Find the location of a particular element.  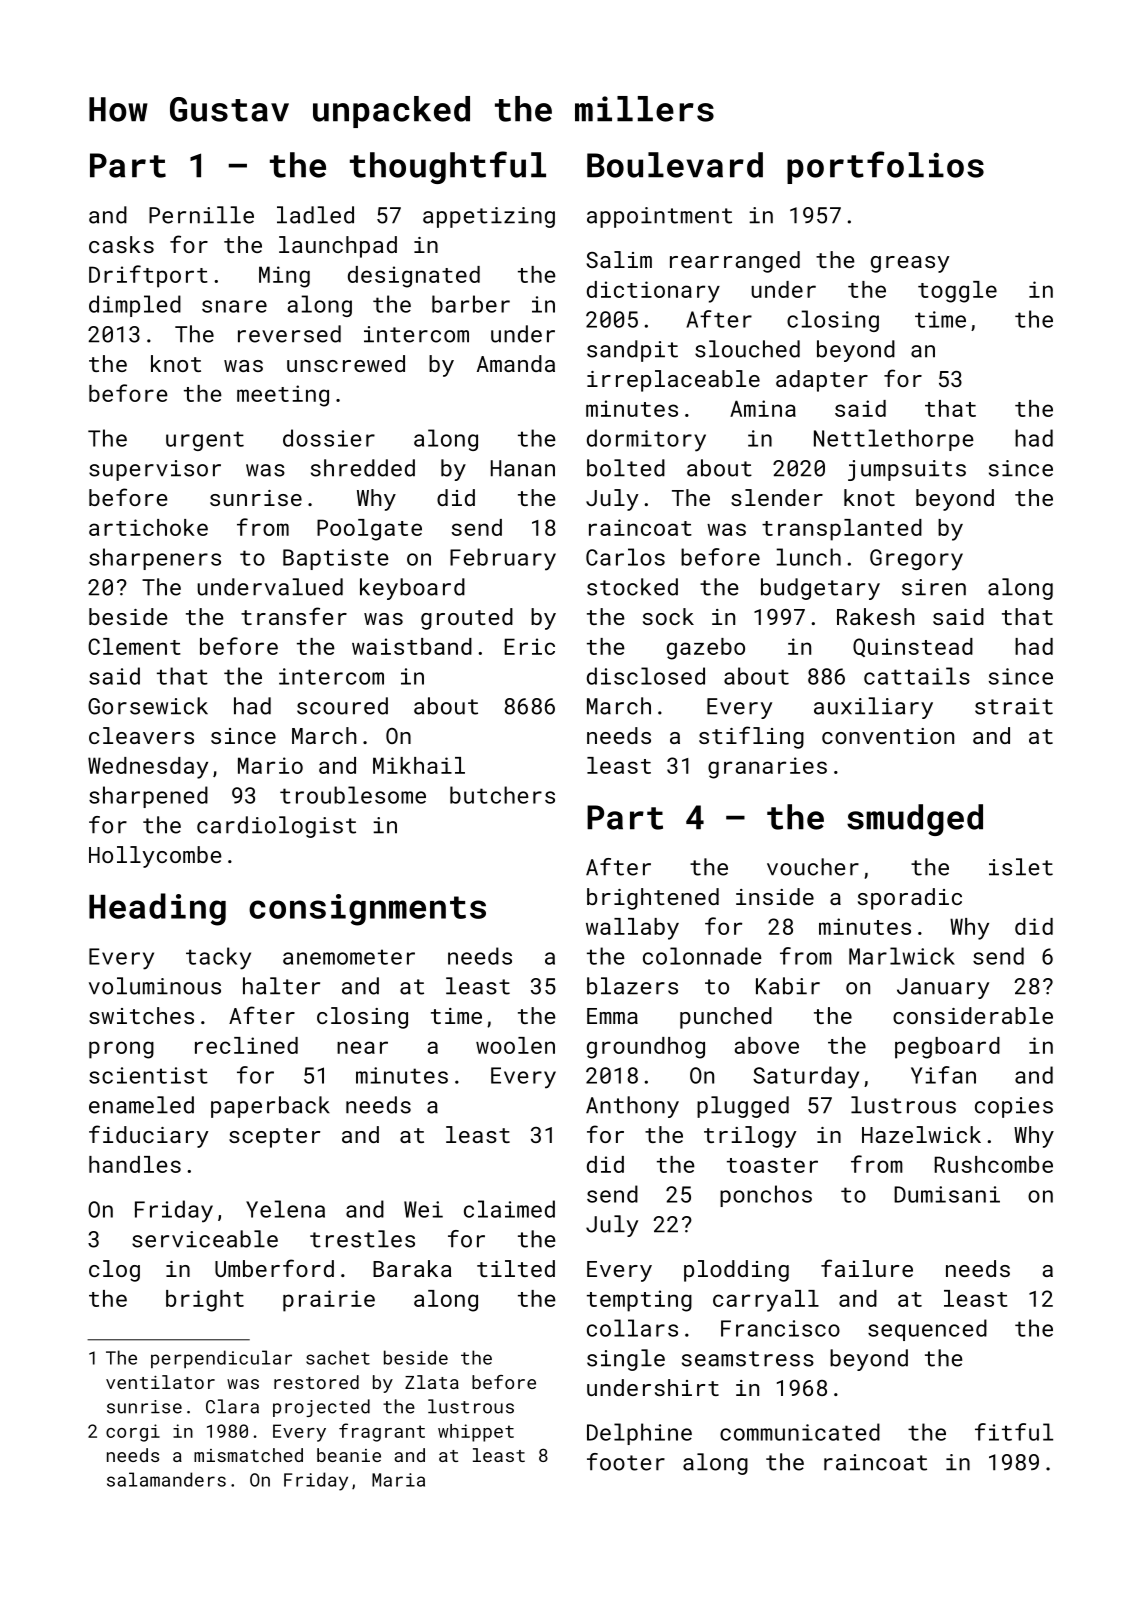

woolen is located at coordinates (515, 1045).
